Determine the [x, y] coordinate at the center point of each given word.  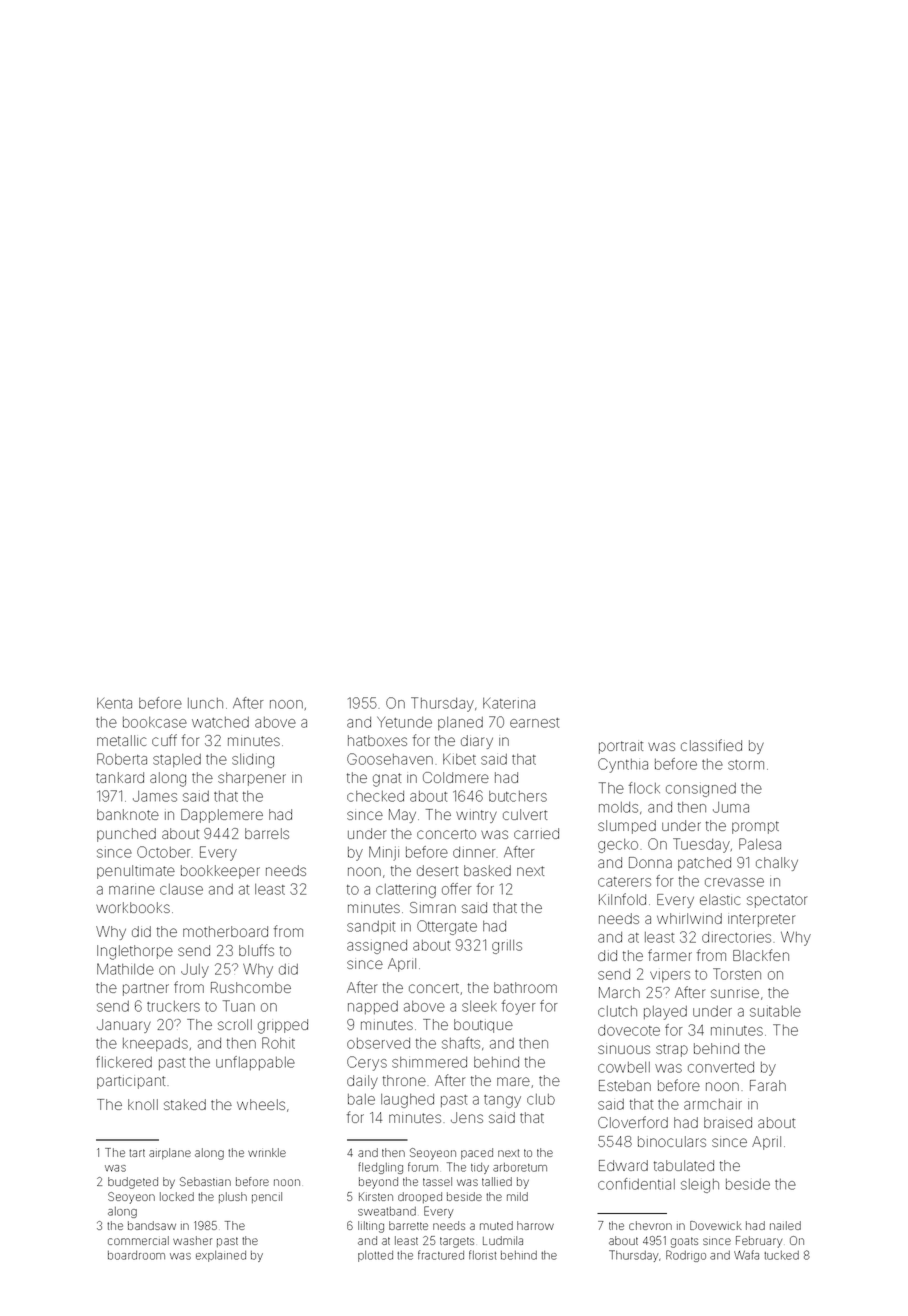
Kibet [459, 759]
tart [137, 1153]
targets [457, 1242]
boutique [483, 1026]
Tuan [239, 1006]
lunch [205, 703]
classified [711, 745]
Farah [768, 1085]
